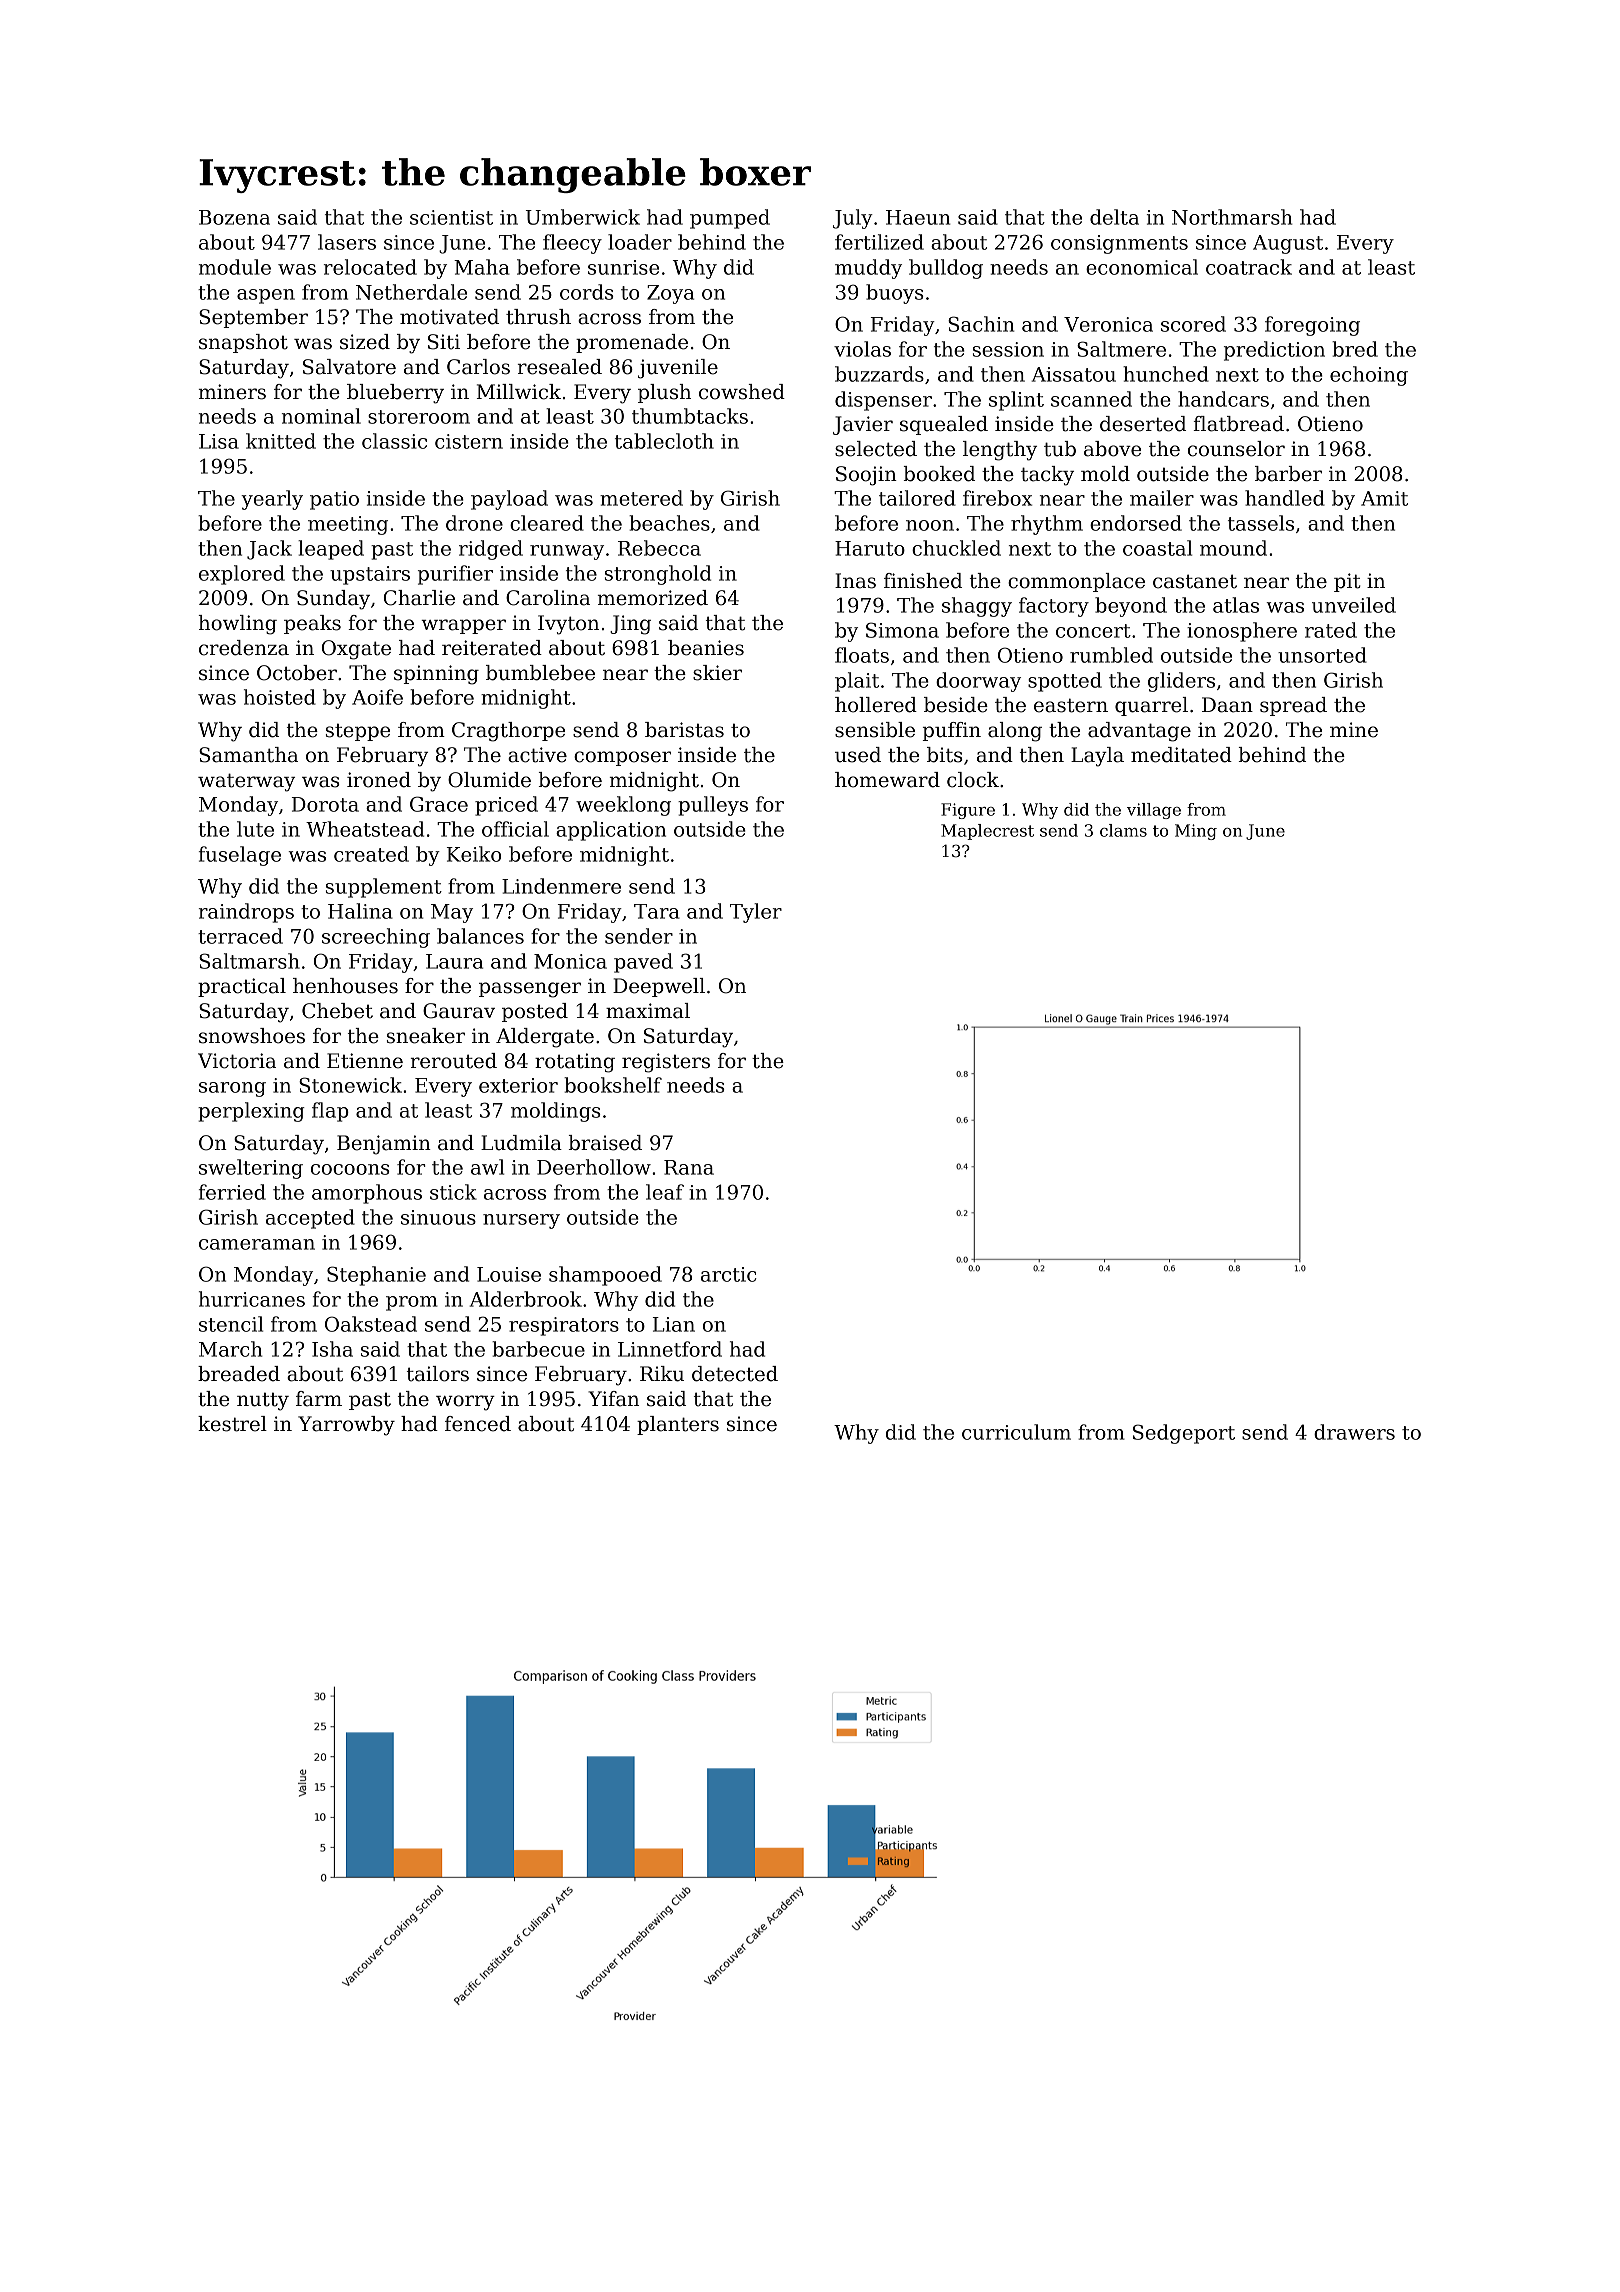 The height and width of the document is (2292, 1620). I want to click on sarong, so click(232, 1089).
